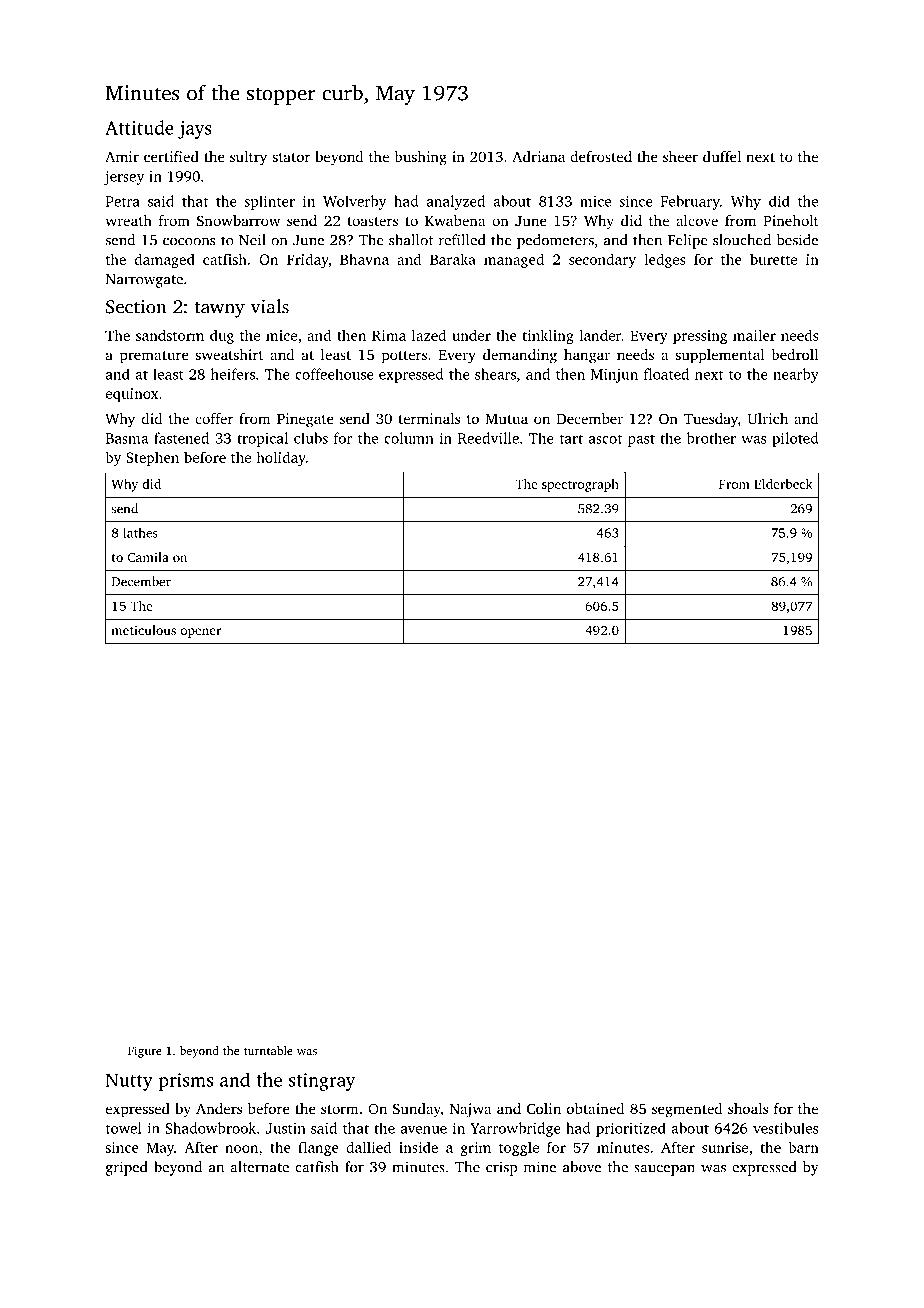  Describe the element at coordinates (281, 458) in the screenshot. I see `holiday` at that location.
